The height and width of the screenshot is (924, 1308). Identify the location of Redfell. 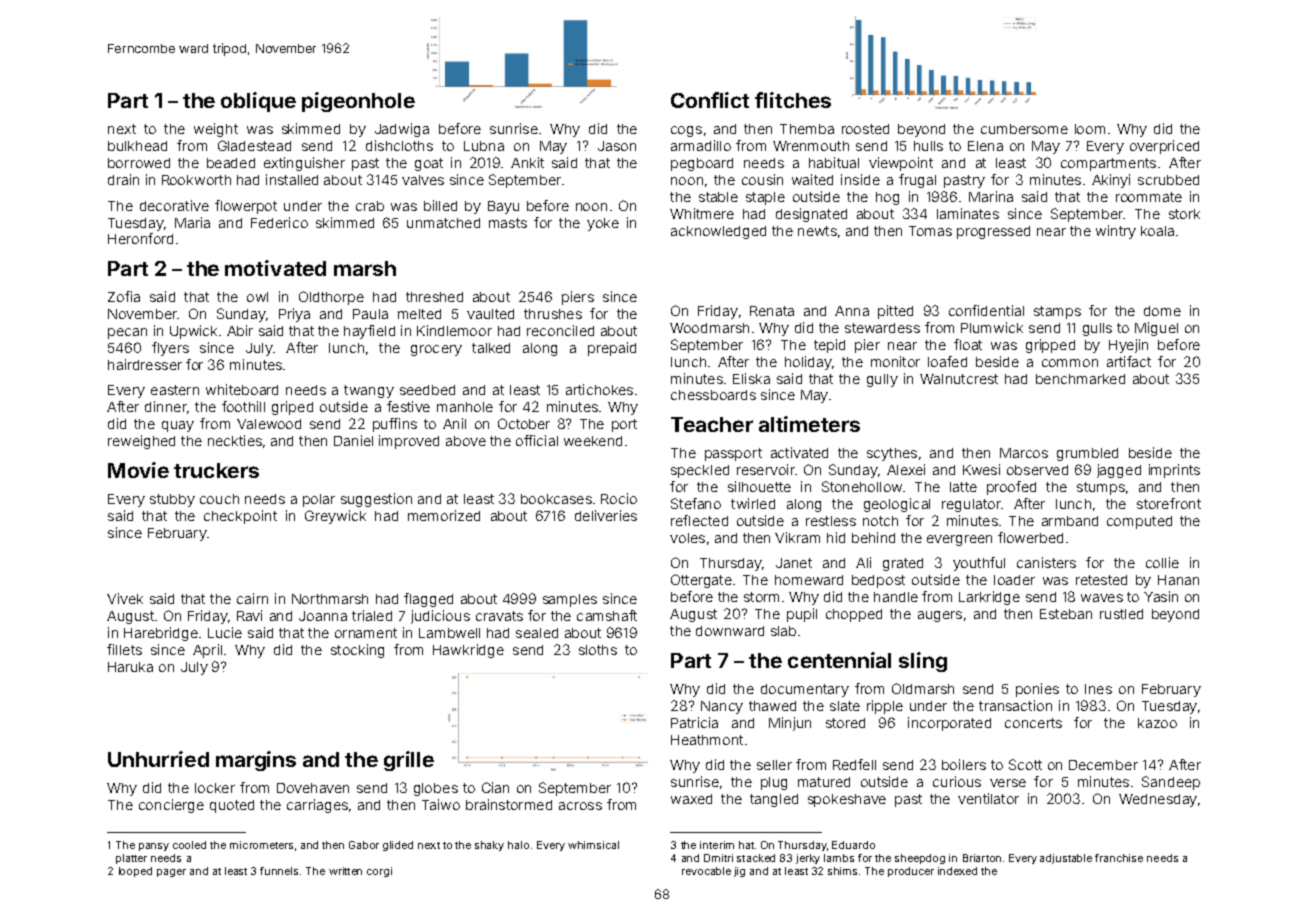
(854, 764).
